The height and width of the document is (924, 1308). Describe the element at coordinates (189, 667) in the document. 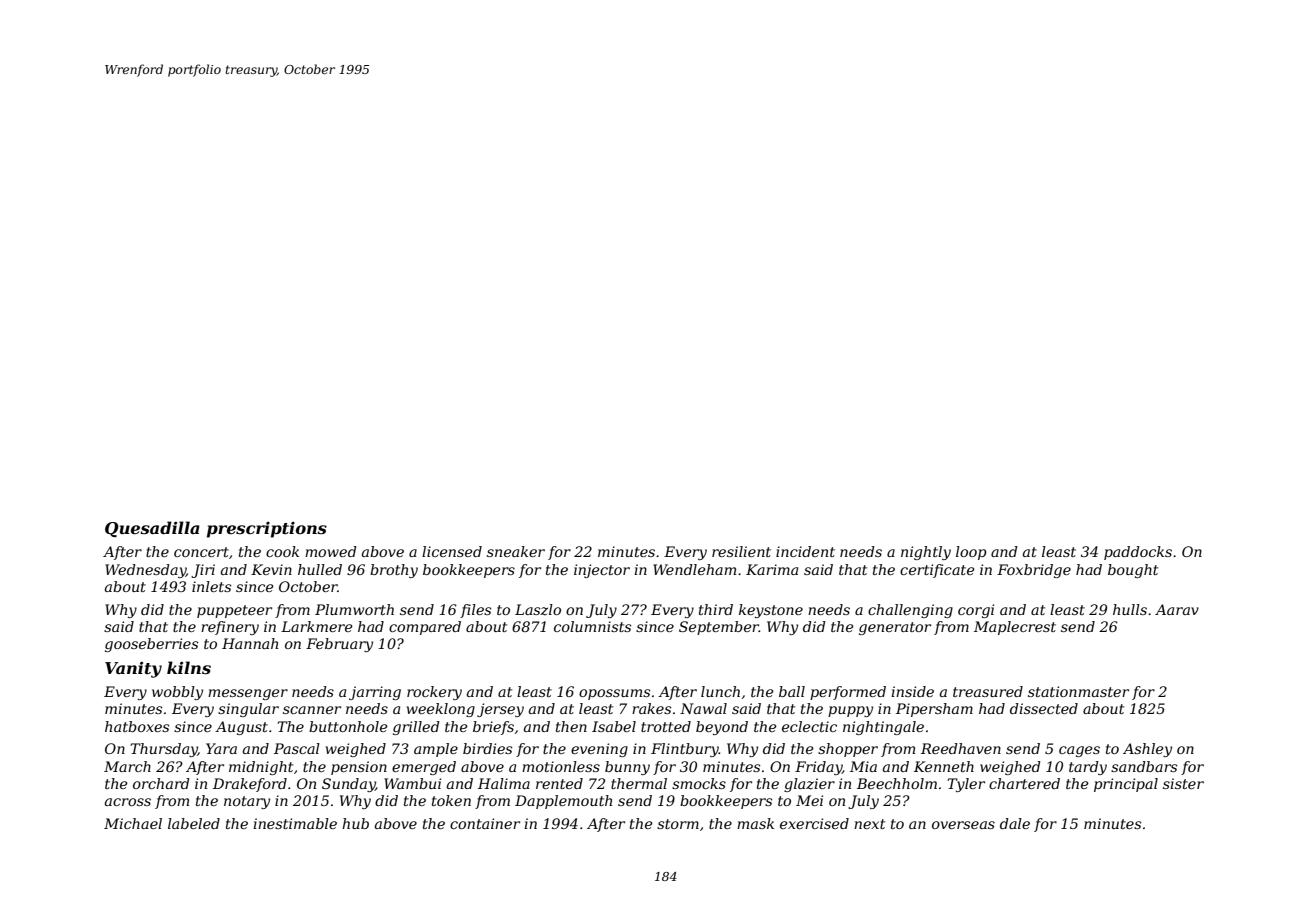

I see `kilns` at that location.
